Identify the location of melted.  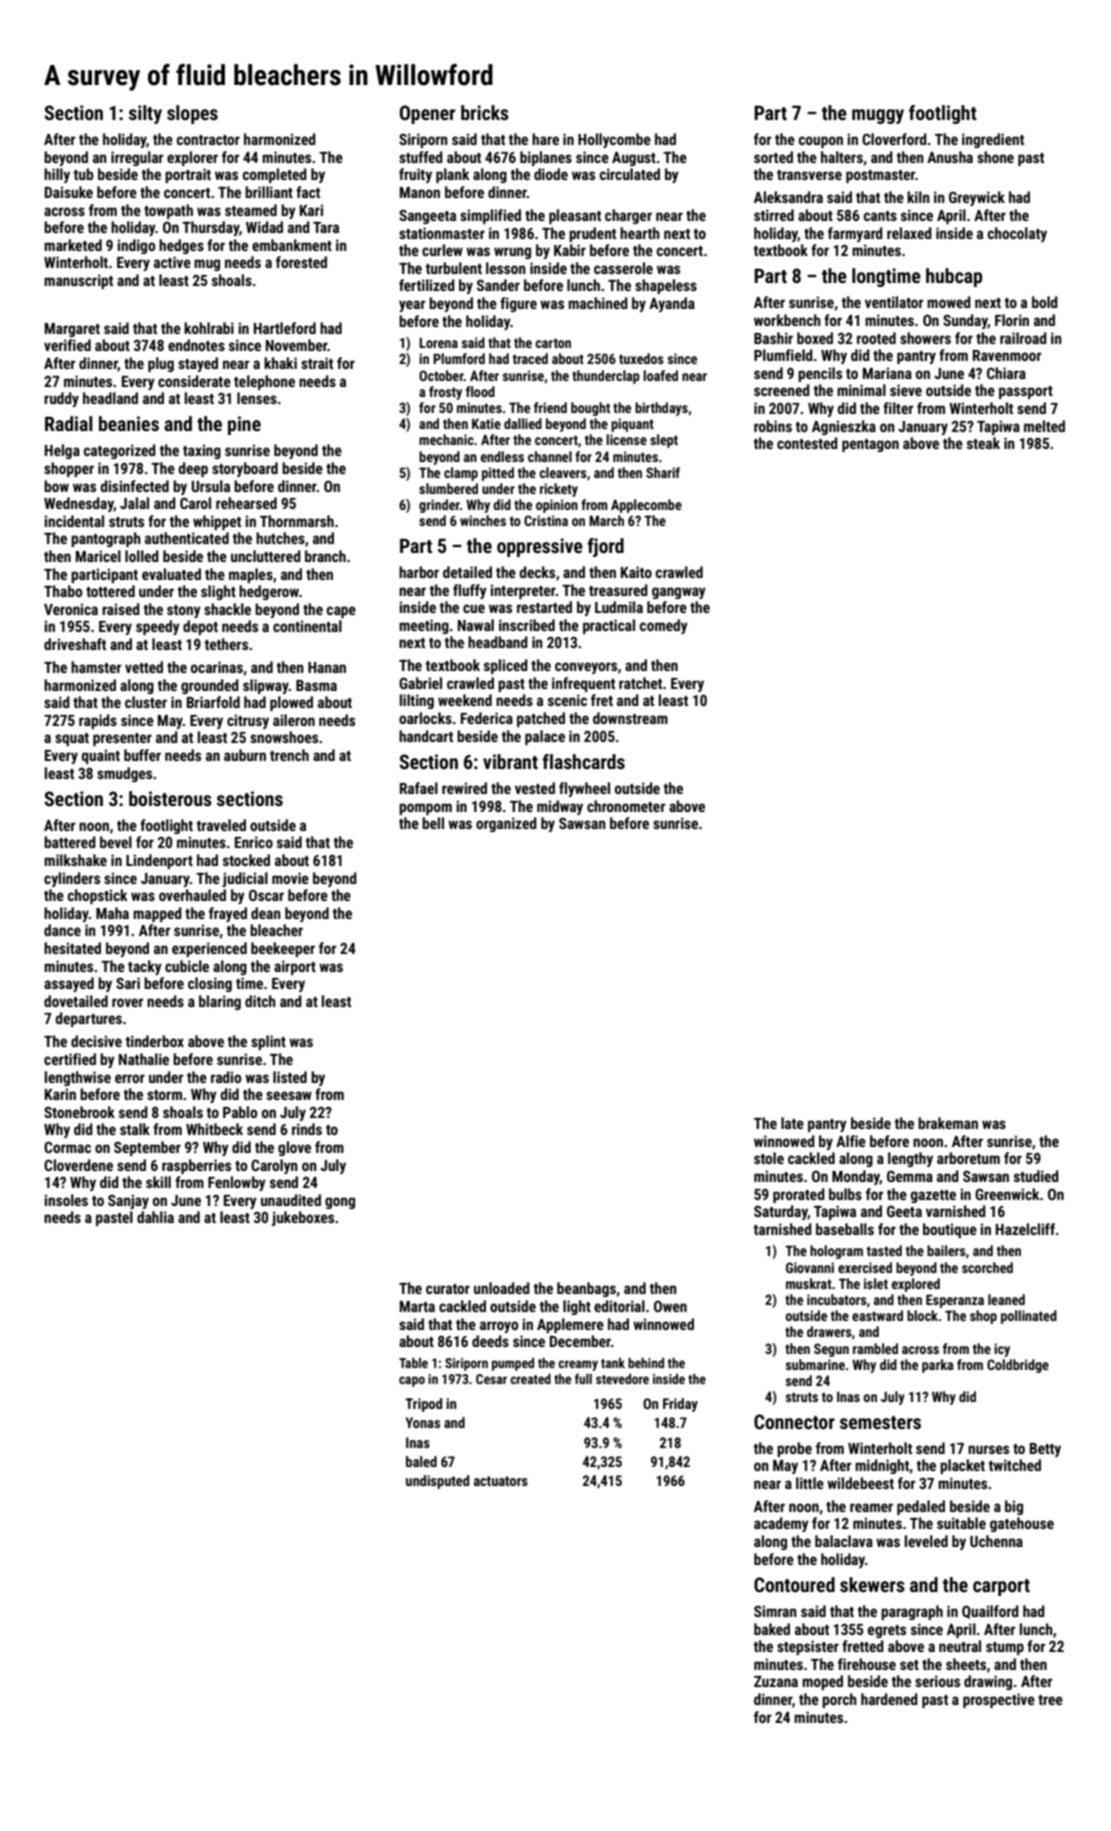
(1044, 426).
